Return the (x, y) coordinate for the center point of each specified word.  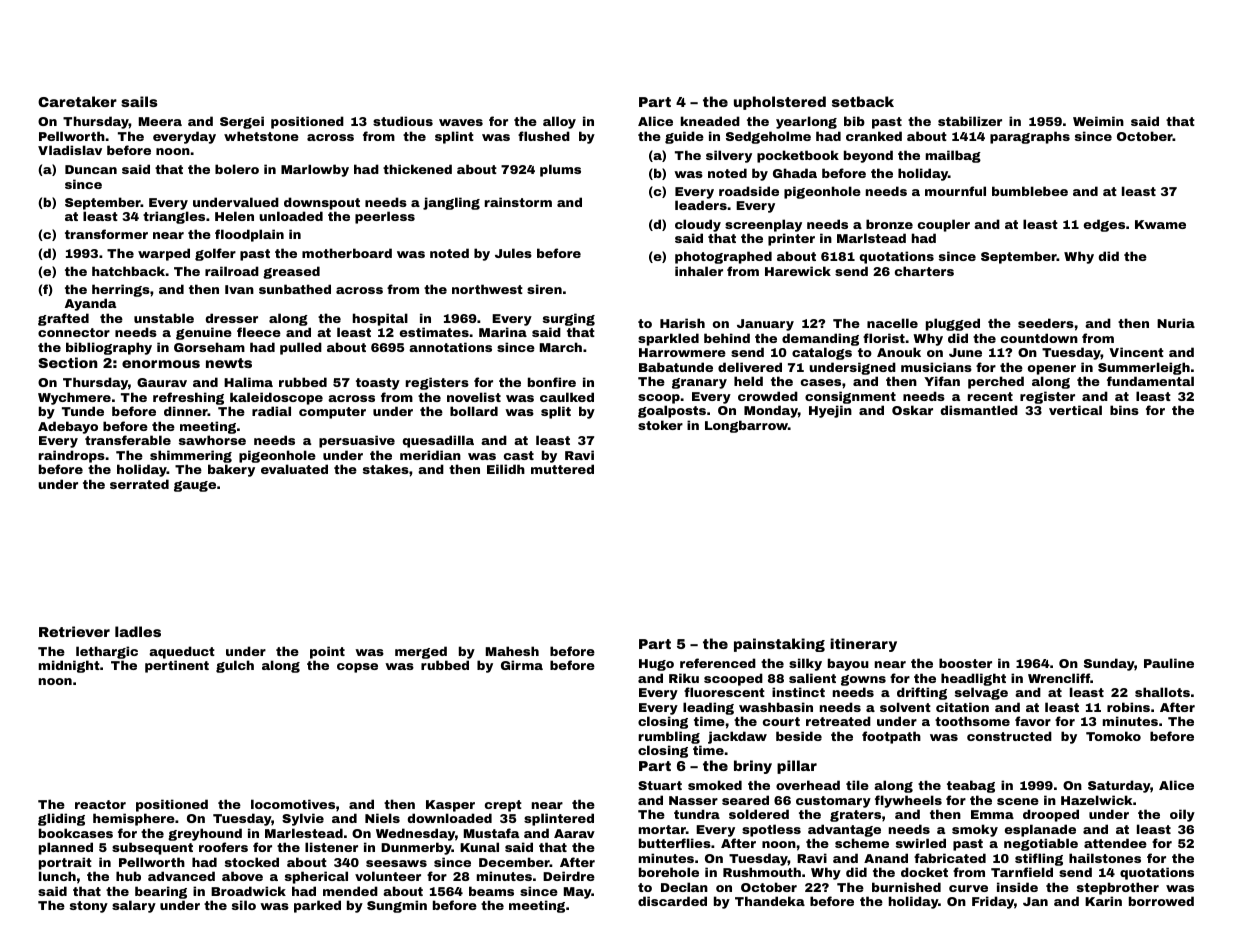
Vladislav (70, 150)
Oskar (912, 410)
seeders (1046, 323)
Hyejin (830, 411)
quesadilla (438, 441)
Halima (248, 382)
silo (244, 905)
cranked (874, 136)
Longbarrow (746, 426)
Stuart (660, 785)
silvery (729, 156)
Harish (682, 323)
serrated (139, 484)
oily (1182, 815)
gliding (61, 819)
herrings (121, 290)
